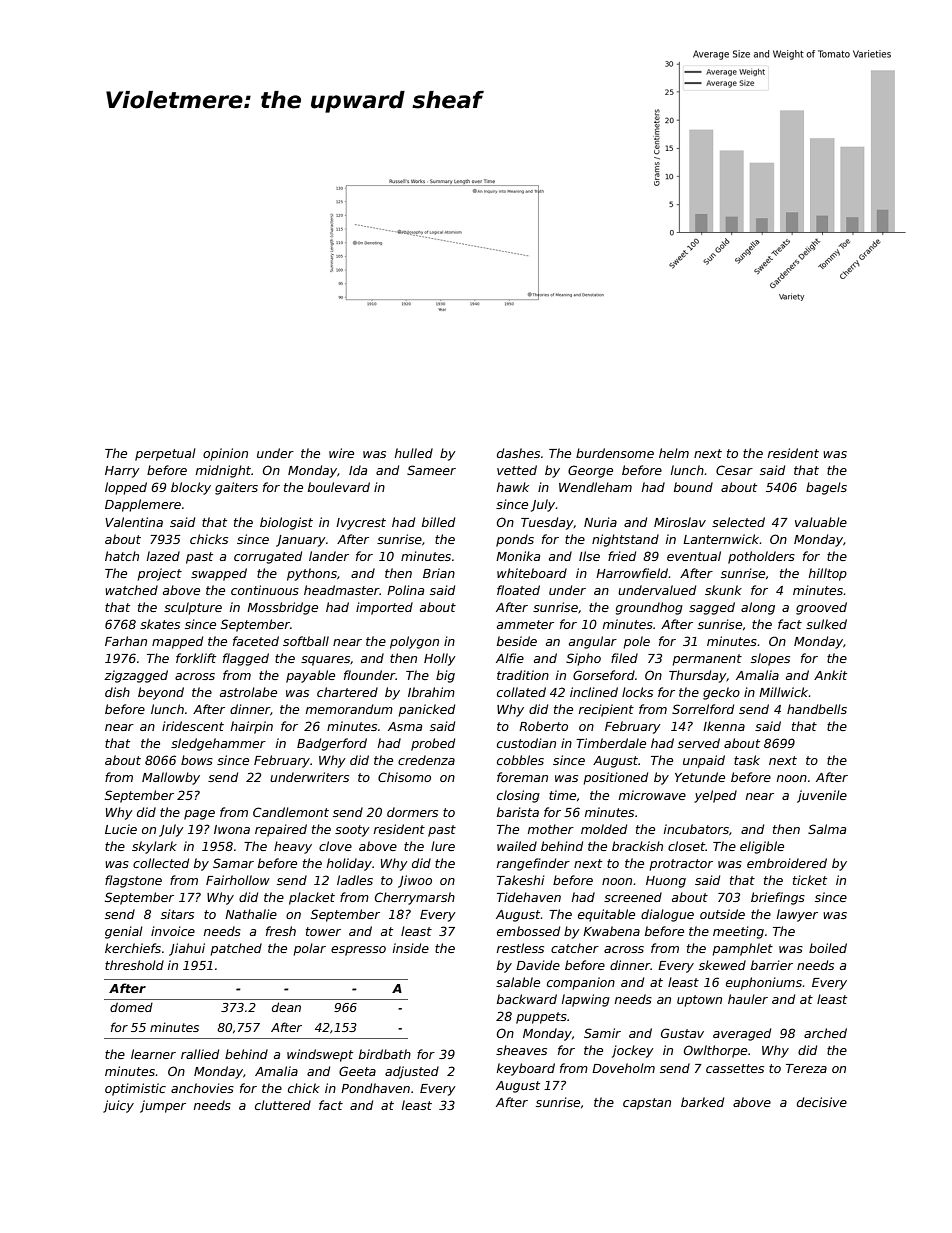 The width and height of the image is (952, 1233). I want to click on Cesar, so click(734, 470).
